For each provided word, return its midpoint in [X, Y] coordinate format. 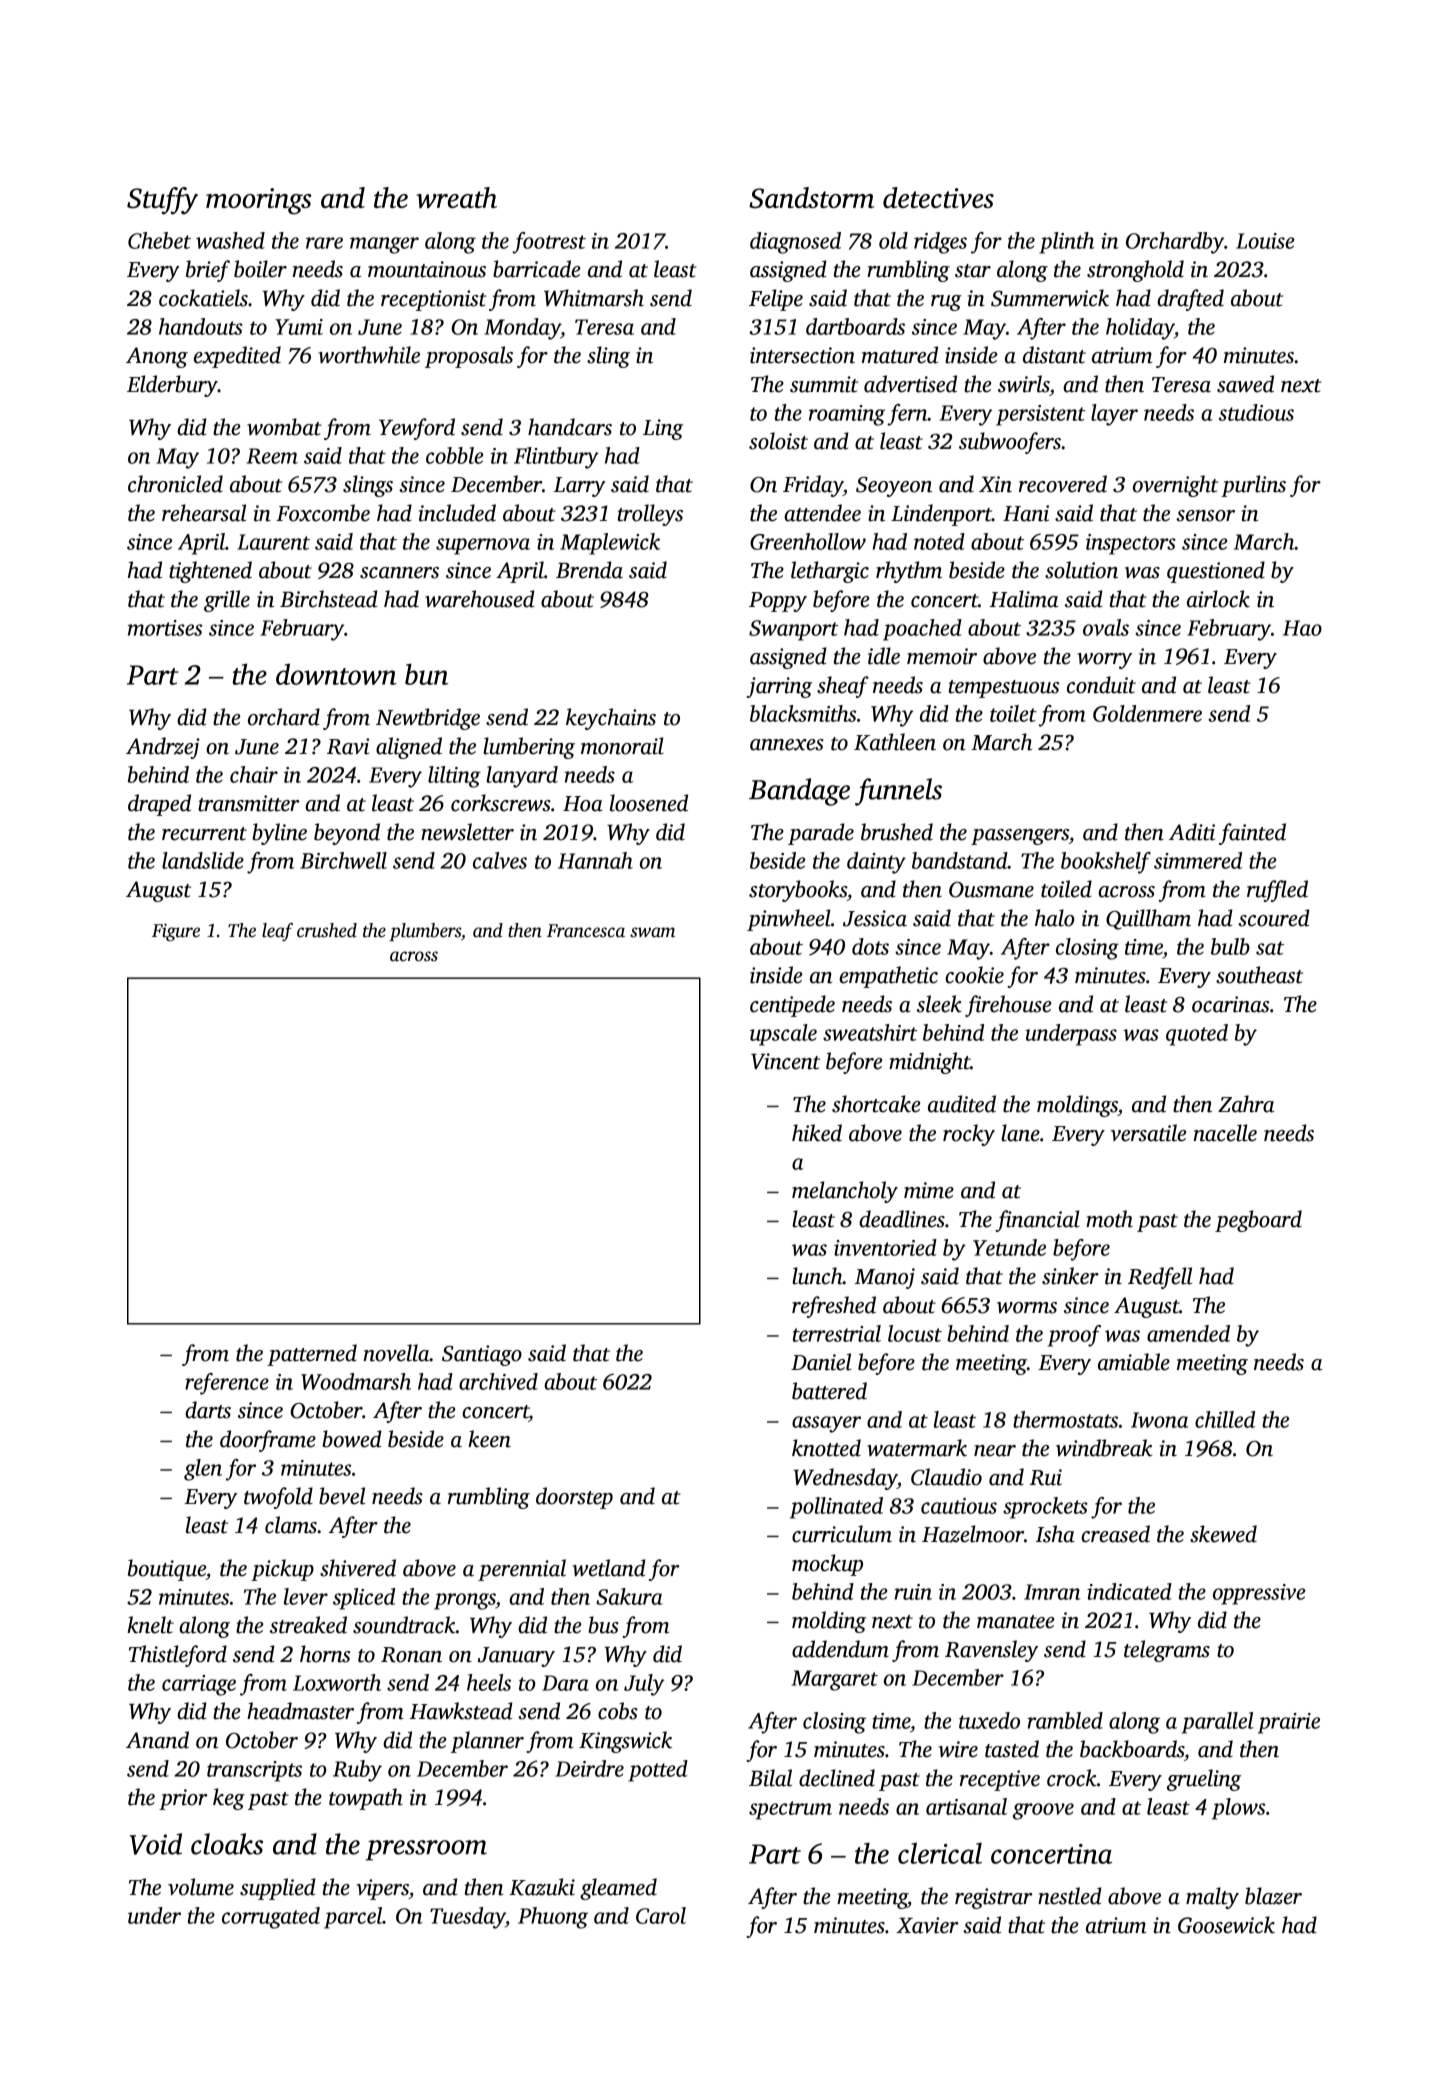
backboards [1132, 1749]
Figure [176, 932]
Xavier [927, 1925]
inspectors [1131, 544]
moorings [259, 201]
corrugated [271, 1918]
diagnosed [795, 243]
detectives [938, 197]
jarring [779, 687]
